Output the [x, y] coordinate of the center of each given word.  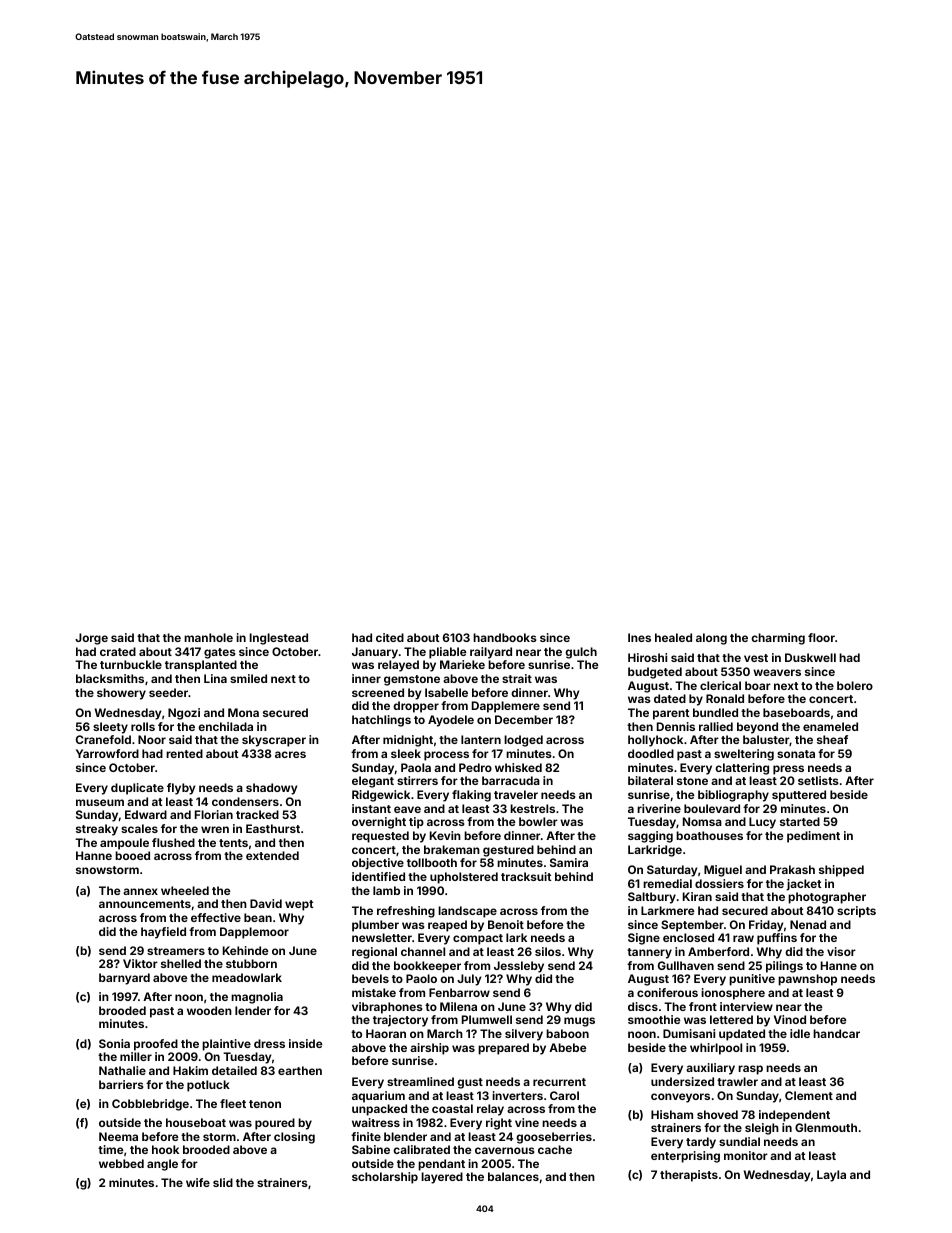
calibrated [421, 1149]
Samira [569, 862]
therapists [689, 1176]
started [800, 821]
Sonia [114, 1043]
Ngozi [184, 714]
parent [671, 714]
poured [275, 1124]
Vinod [790, 1019]
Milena [458, 1006]
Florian [214, 814]
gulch [581, 653]
